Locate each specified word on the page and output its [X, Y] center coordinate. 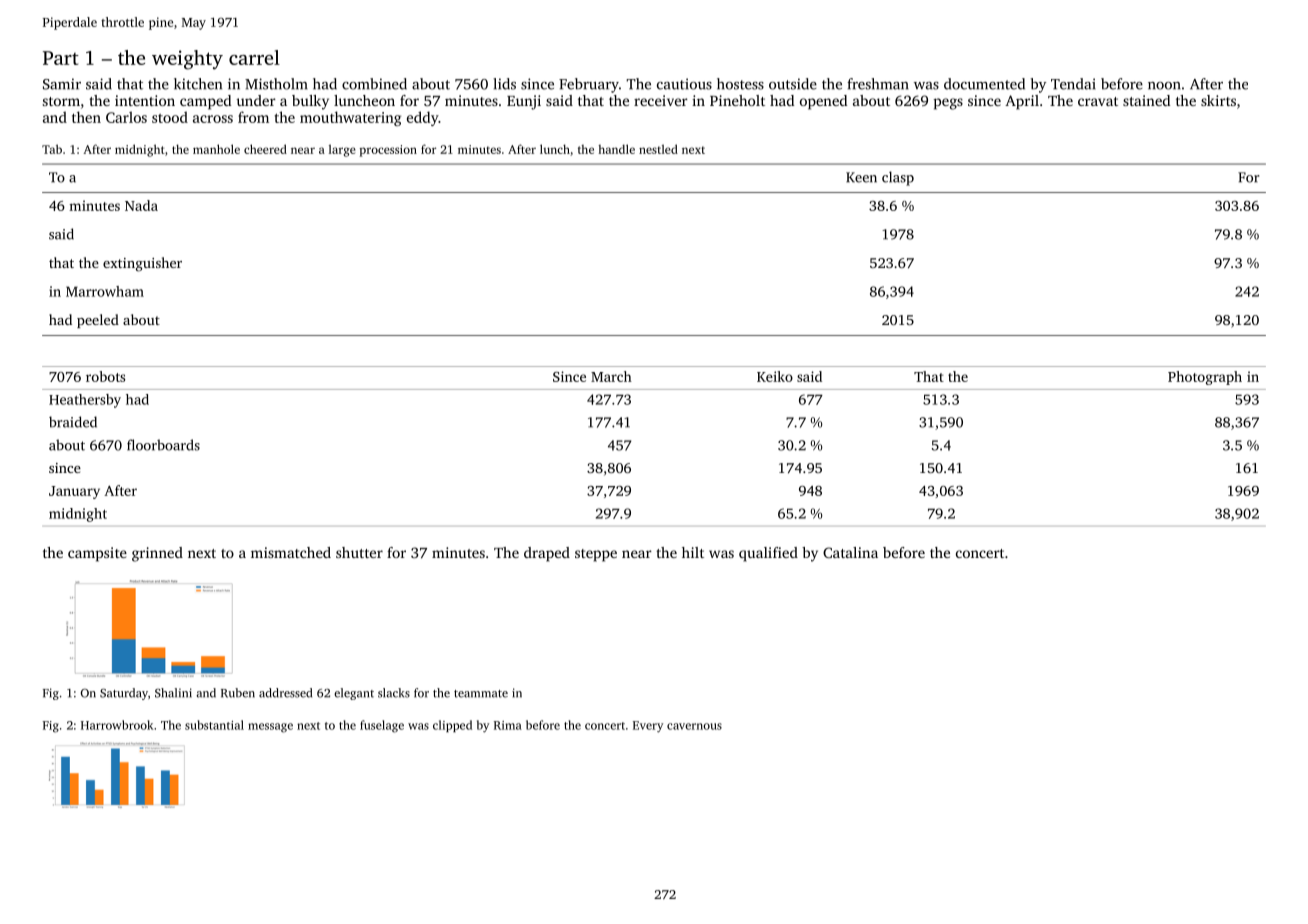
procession [388, 151]
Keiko [775, 376]
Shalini [173, 693]
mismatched [291, 552]
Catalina [850, 552]
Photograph [1205, 378]
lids [504, 84]
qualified [768, 554]
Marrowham [105, 291]
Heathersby [85, 401]
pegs [948, 104]
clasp [898, 178]
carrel [254, 57]
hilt [693, 552]
